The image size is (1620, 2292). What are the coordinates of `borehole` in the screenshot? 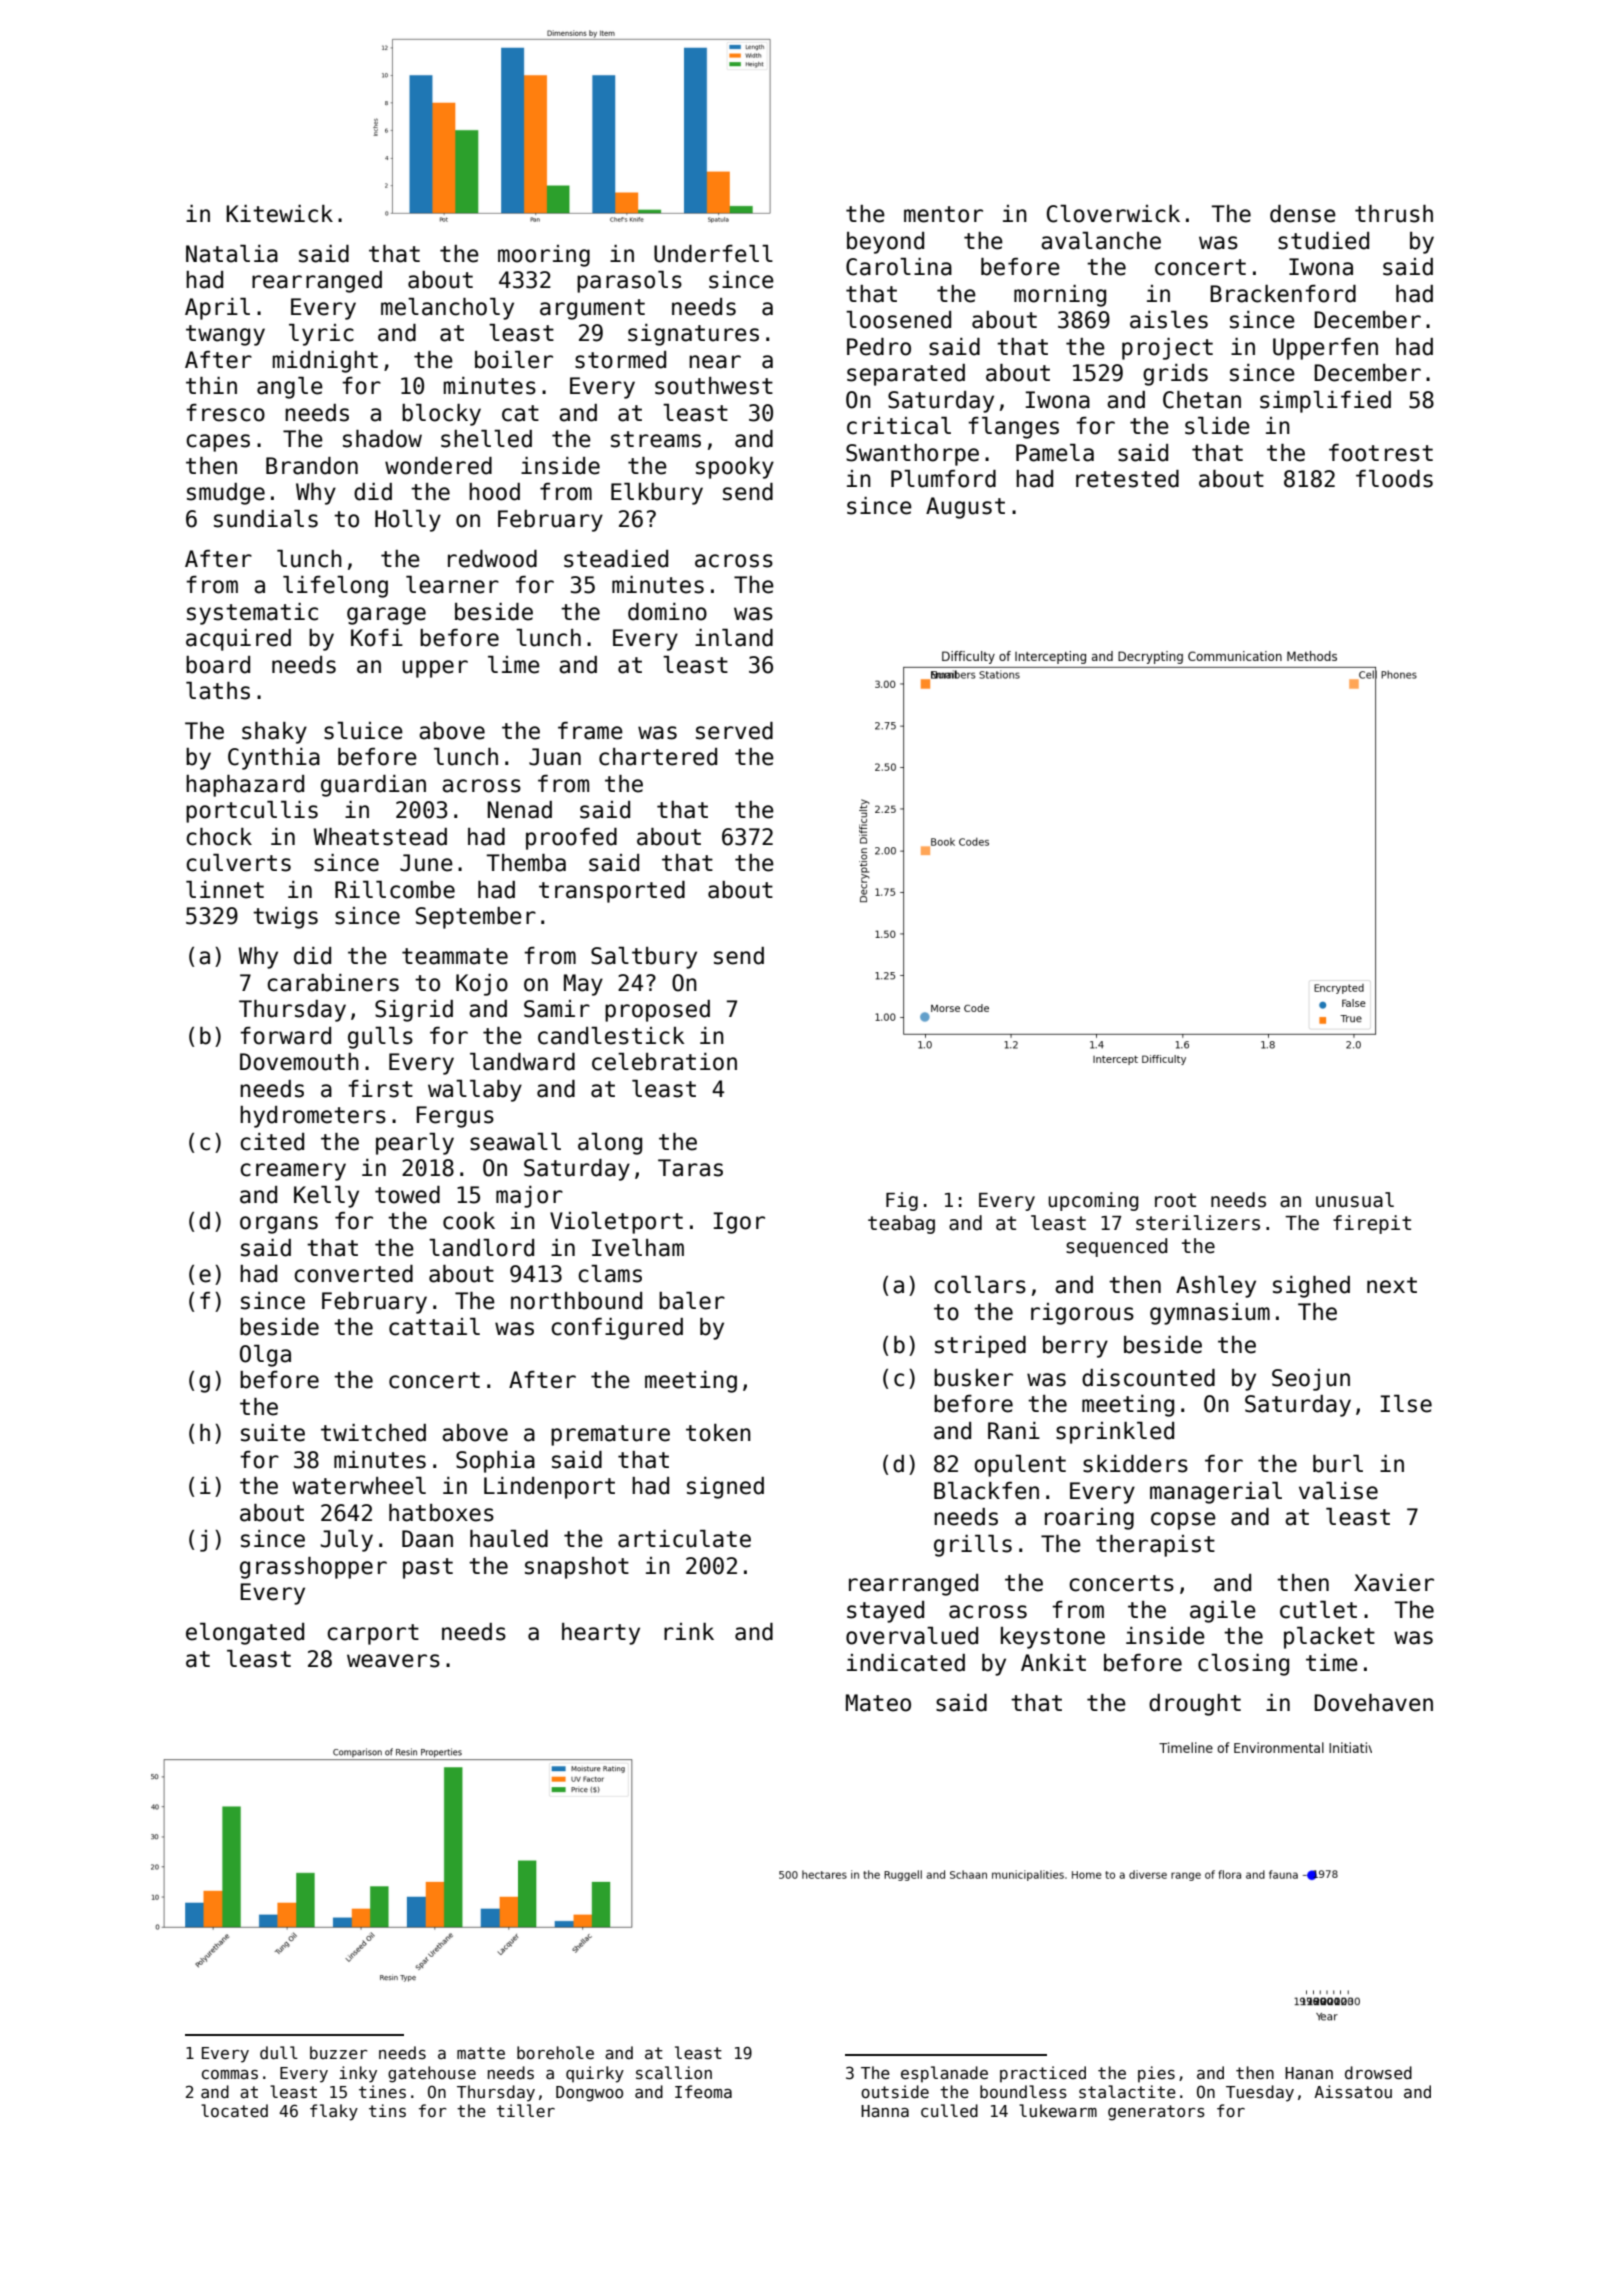 It's located at (555, 2052).
